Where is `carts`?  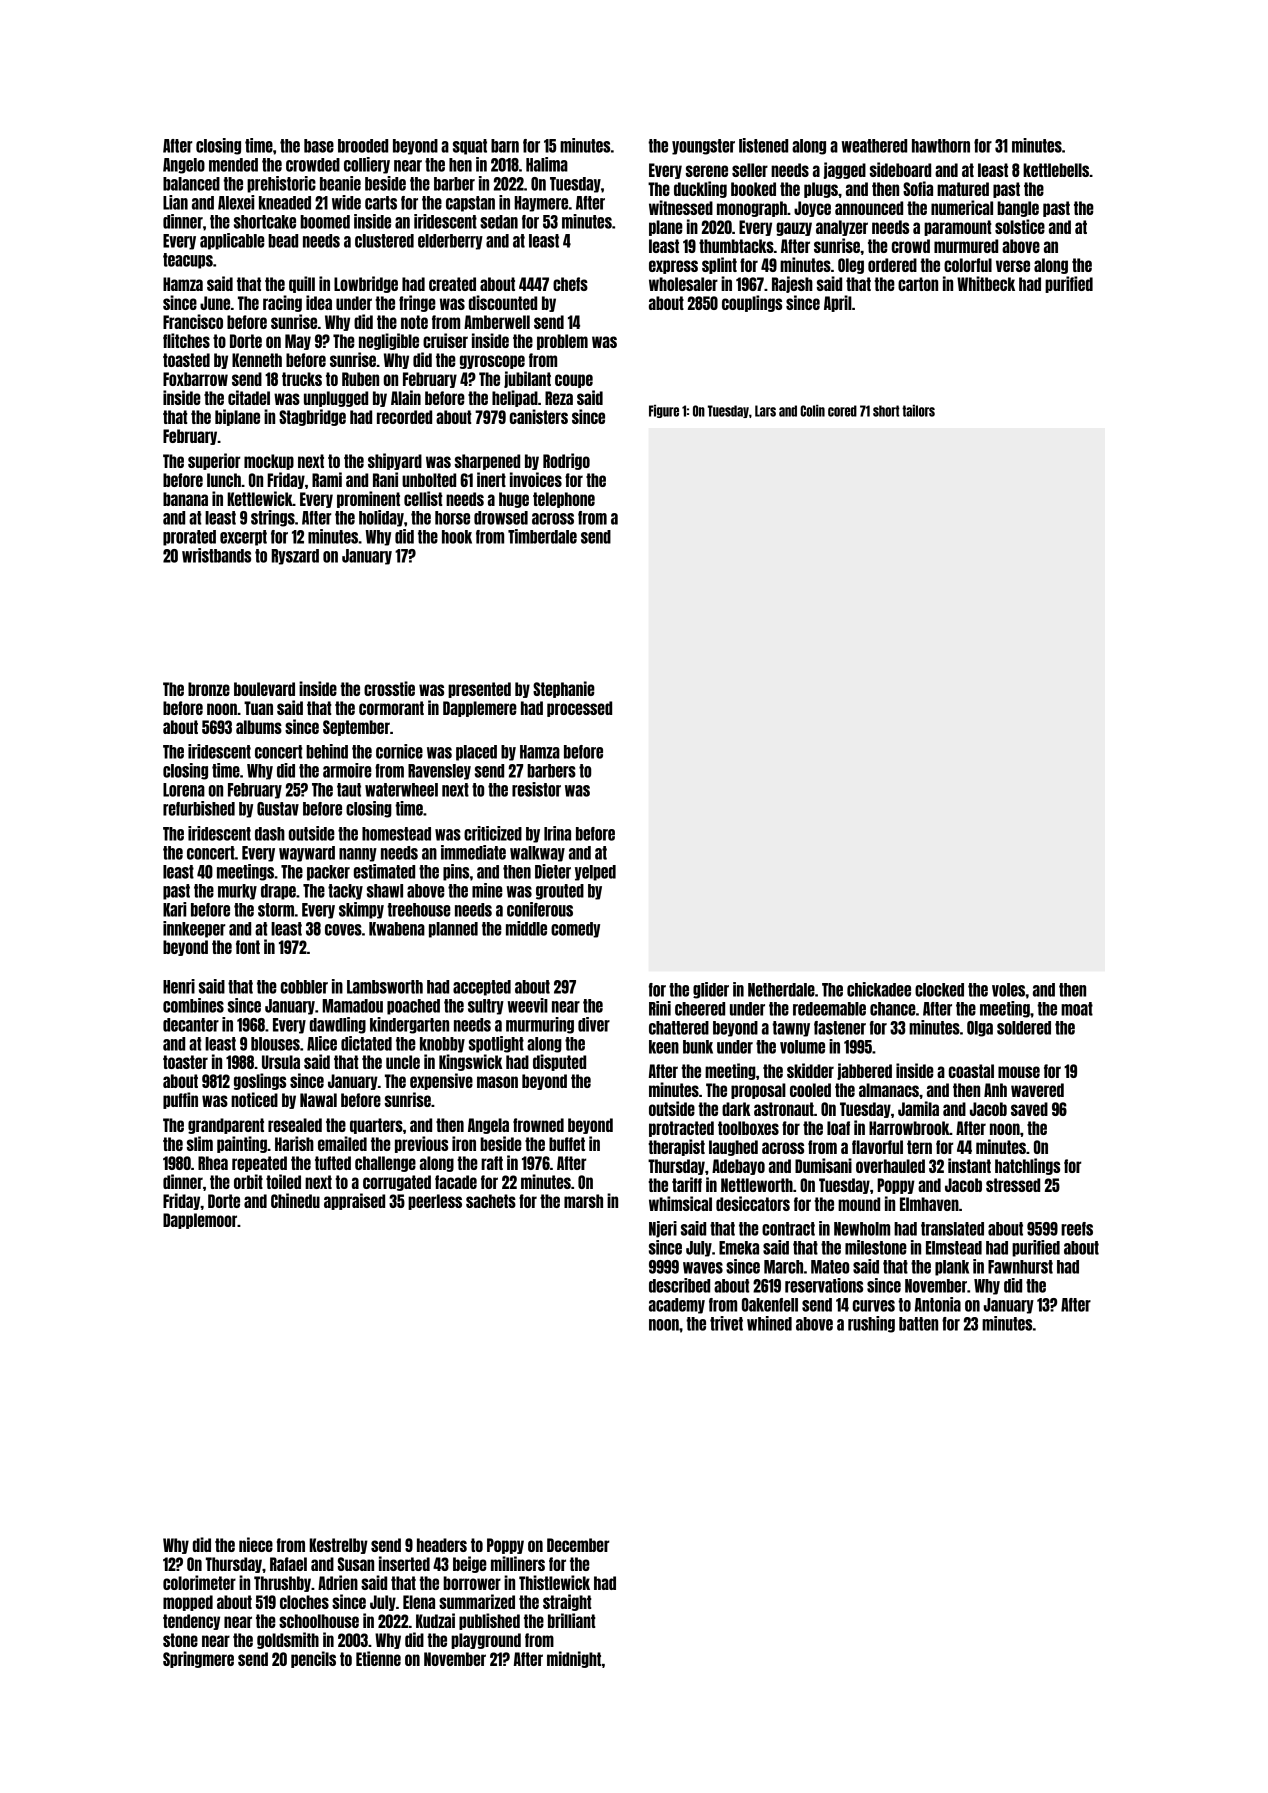
carts is located at coordinates (381, 203).
